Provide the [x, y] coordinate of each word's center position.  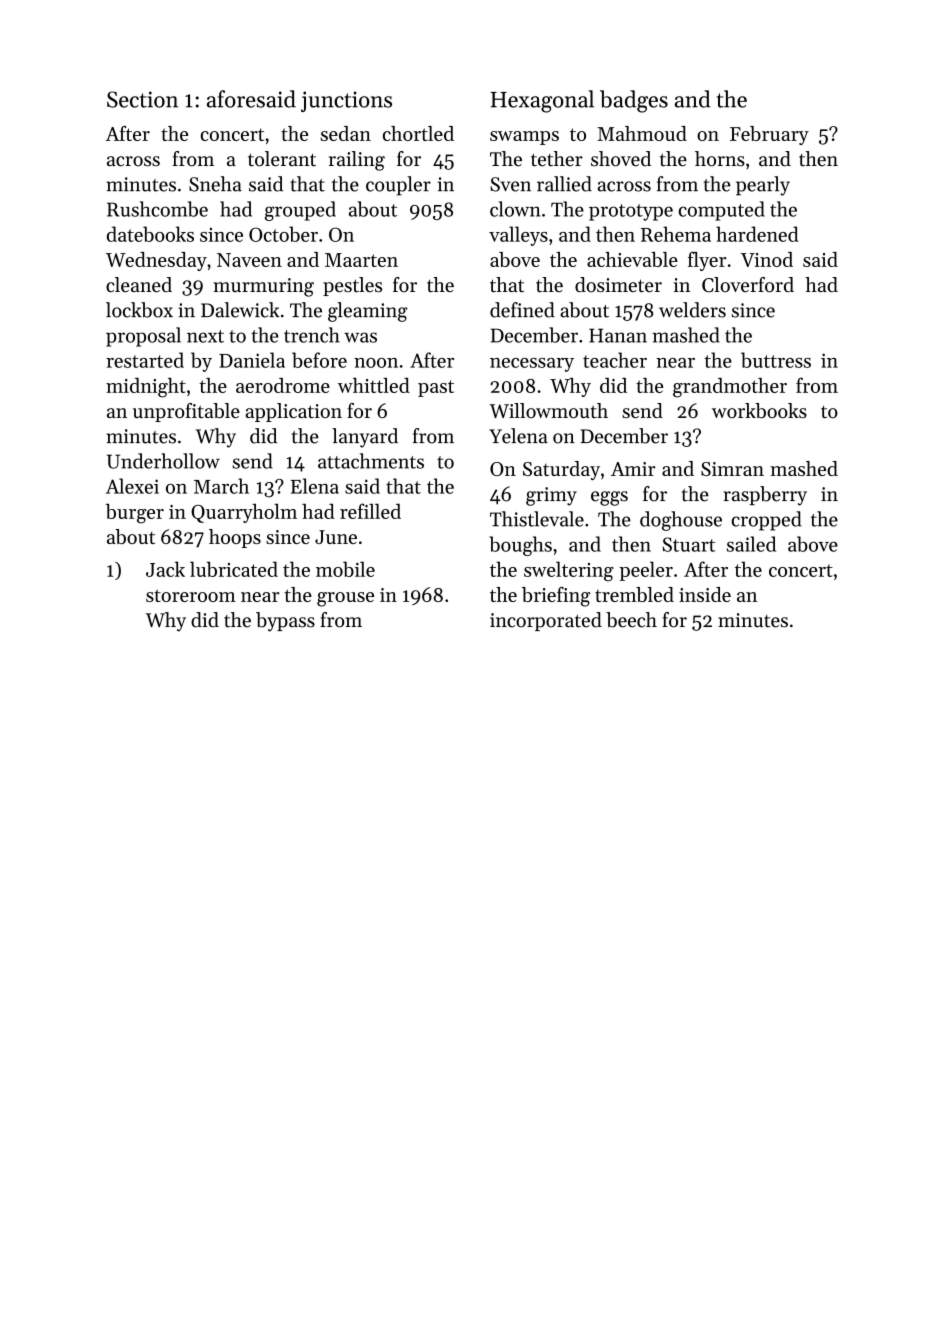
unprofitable [186, 412]
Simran [732, 469]
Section [142, 99]
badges [634, 101]
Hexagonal [542, 101]
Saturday [561, 470]
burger [135, 513]
